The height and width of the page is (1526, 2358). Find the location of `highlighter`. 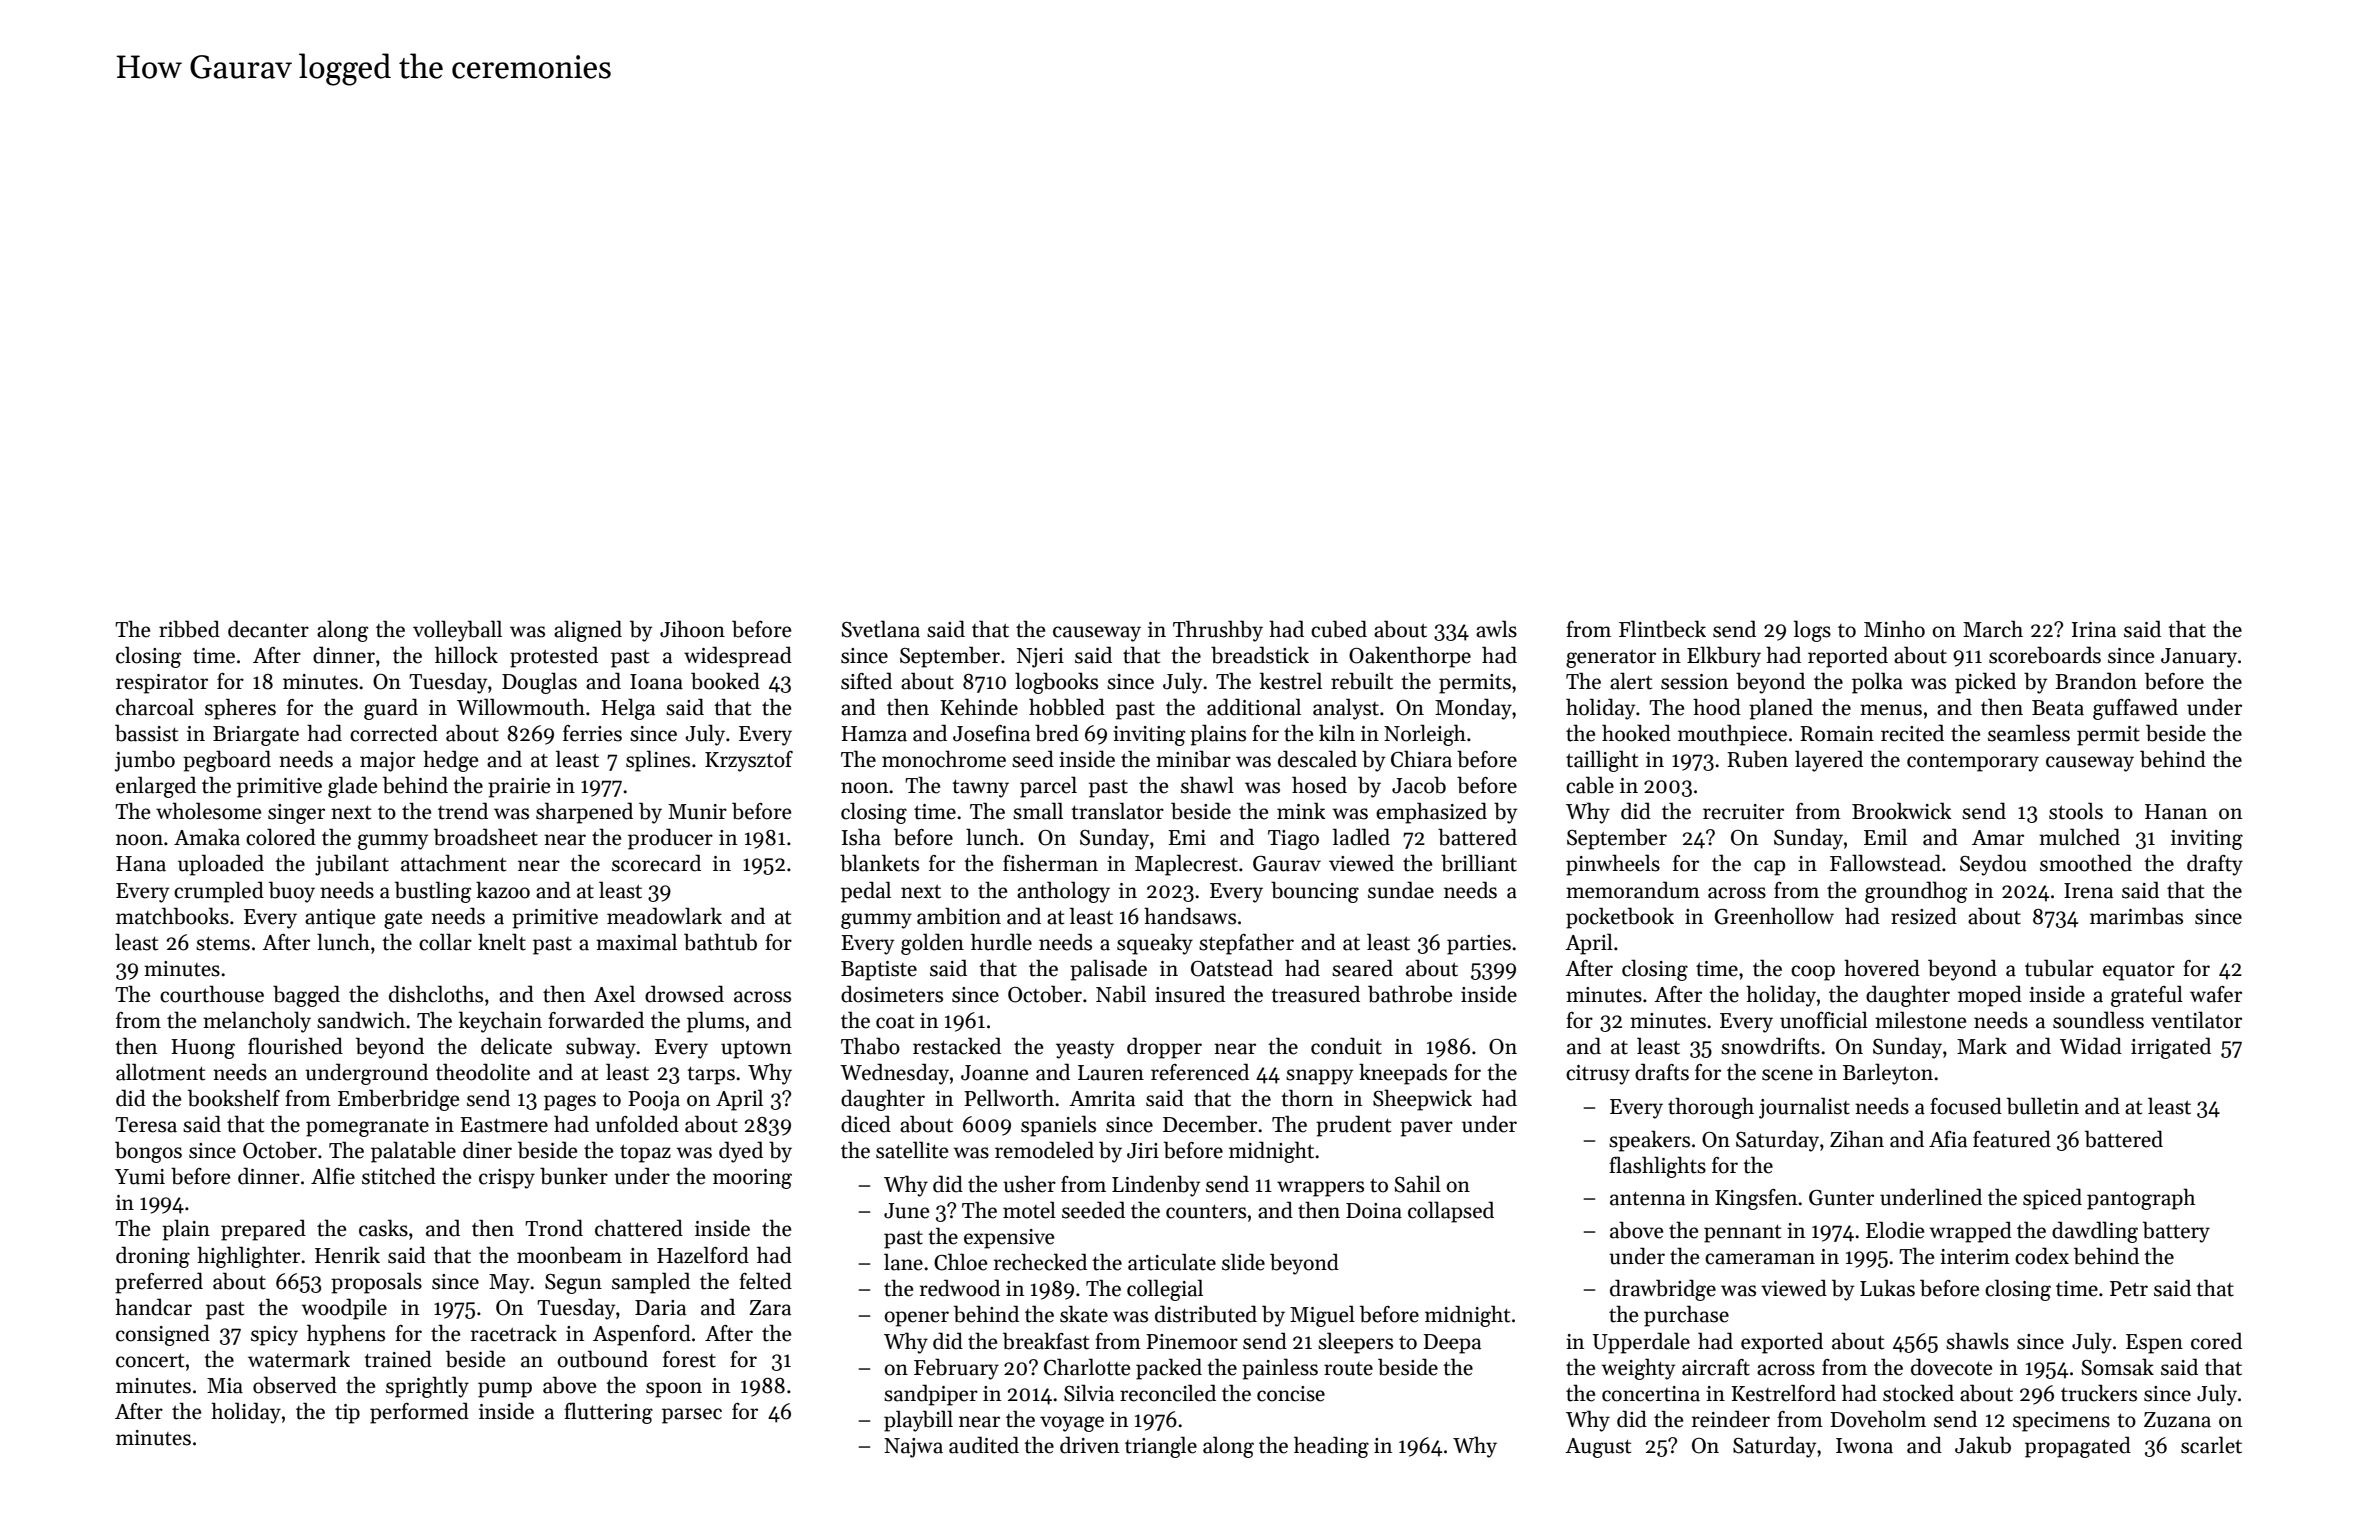

highlighter is located at coordinates (248, 1257).
